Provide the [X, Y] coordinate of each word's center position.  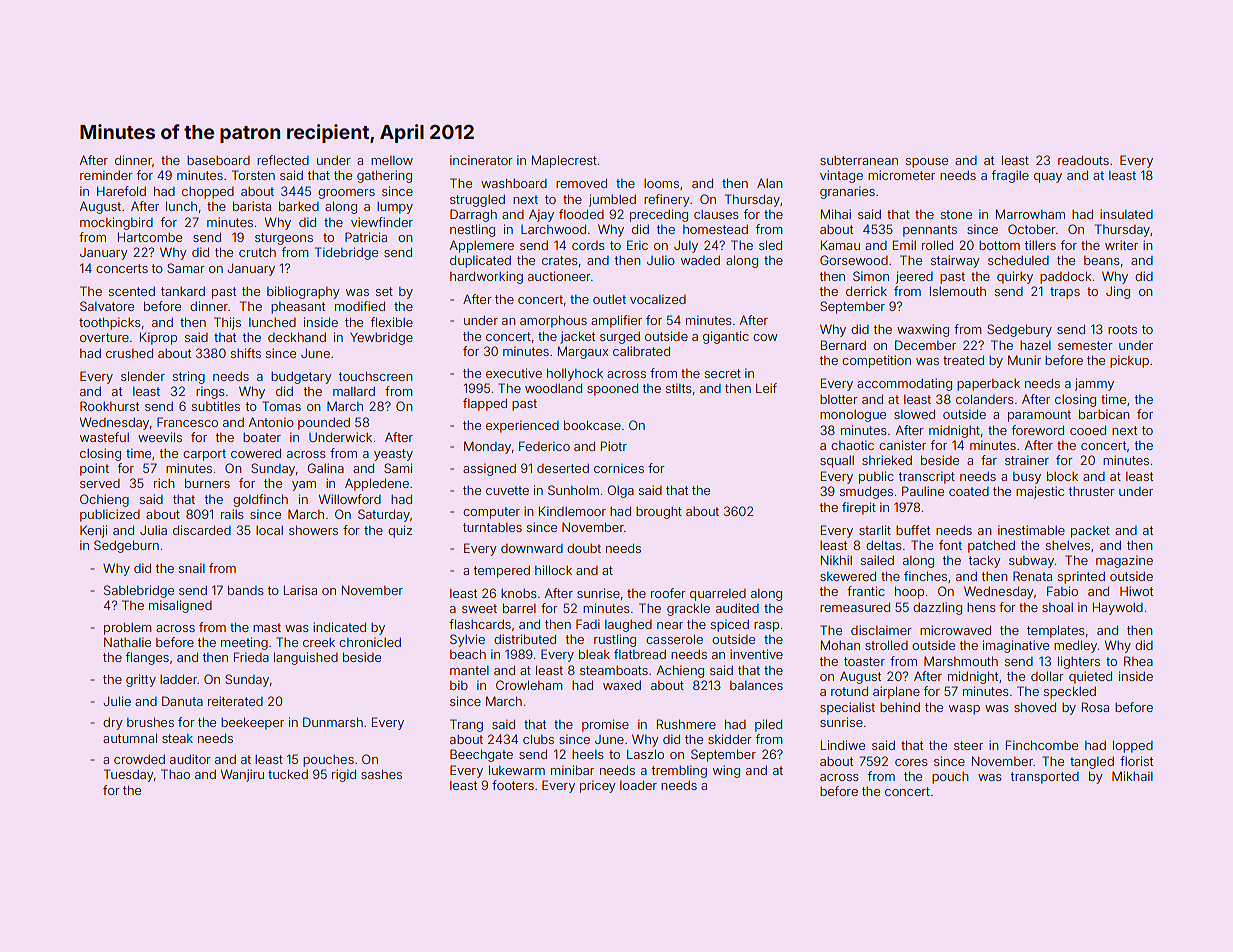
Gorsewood [854, 260]
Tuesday [129, 775]
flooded [581, 214]
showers [313, 530]
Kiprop [158, 338]
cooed [1088, 430]
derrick [866, 291]
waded [700, 260]
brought [659, 513]
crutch [257, 252]
